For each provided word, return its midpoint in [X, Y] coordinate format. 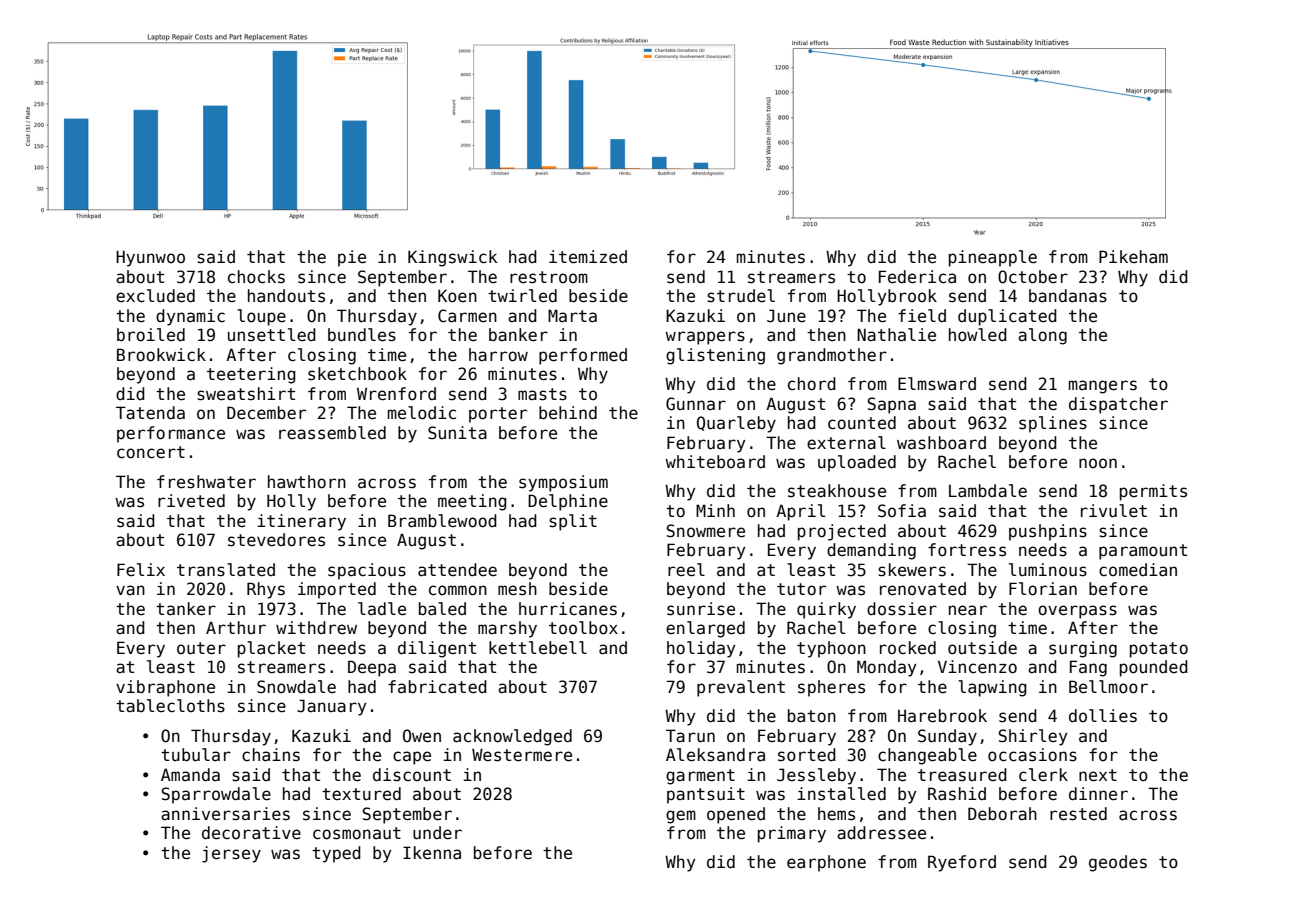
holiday [701, 649]
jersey [231, 854]
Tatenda [150, 413]
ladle [382, 609]
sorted [807, 755]
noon [1098, 463]
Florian [1043, 589]
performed [583, 356]
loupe [261, 317]
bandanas [1068, 296]
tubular [196, 755]
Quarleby [736, 424]
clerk [1043, 775]
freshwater [206, 482]
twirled [522, 296]
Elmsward [937, 384]
